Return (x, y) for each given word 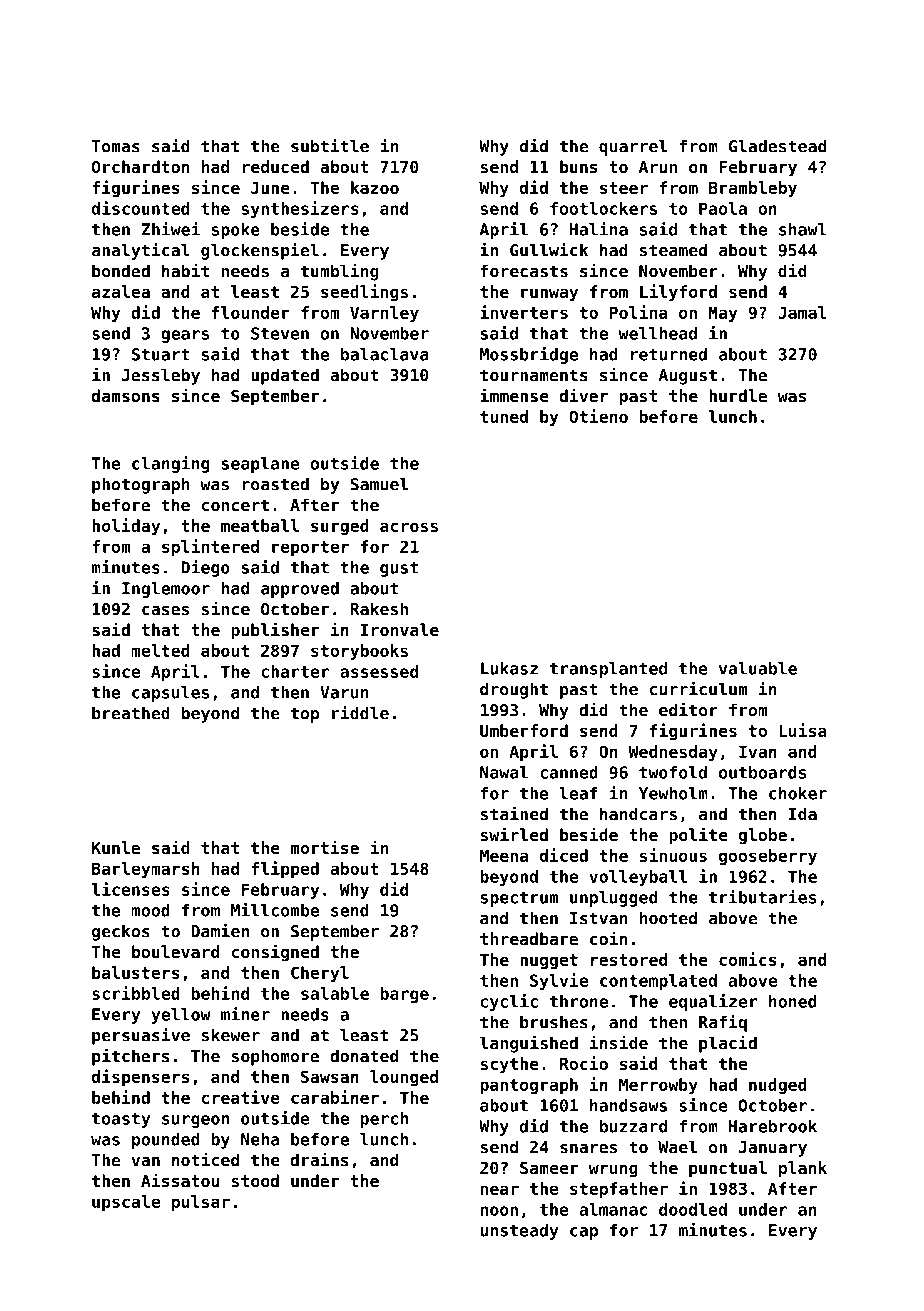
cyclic (509, 1002)
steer (624, 188)
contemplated (658, 982)
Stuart (161, 354)
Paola (723, 208)
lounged (404, 1078)
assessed (379, 671)
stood (255, 1180)
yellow (181, 1016)
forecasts (524, 271)
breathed (131, 713)
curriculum (699, 689)
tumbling (340, 272)
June (270, 188)
